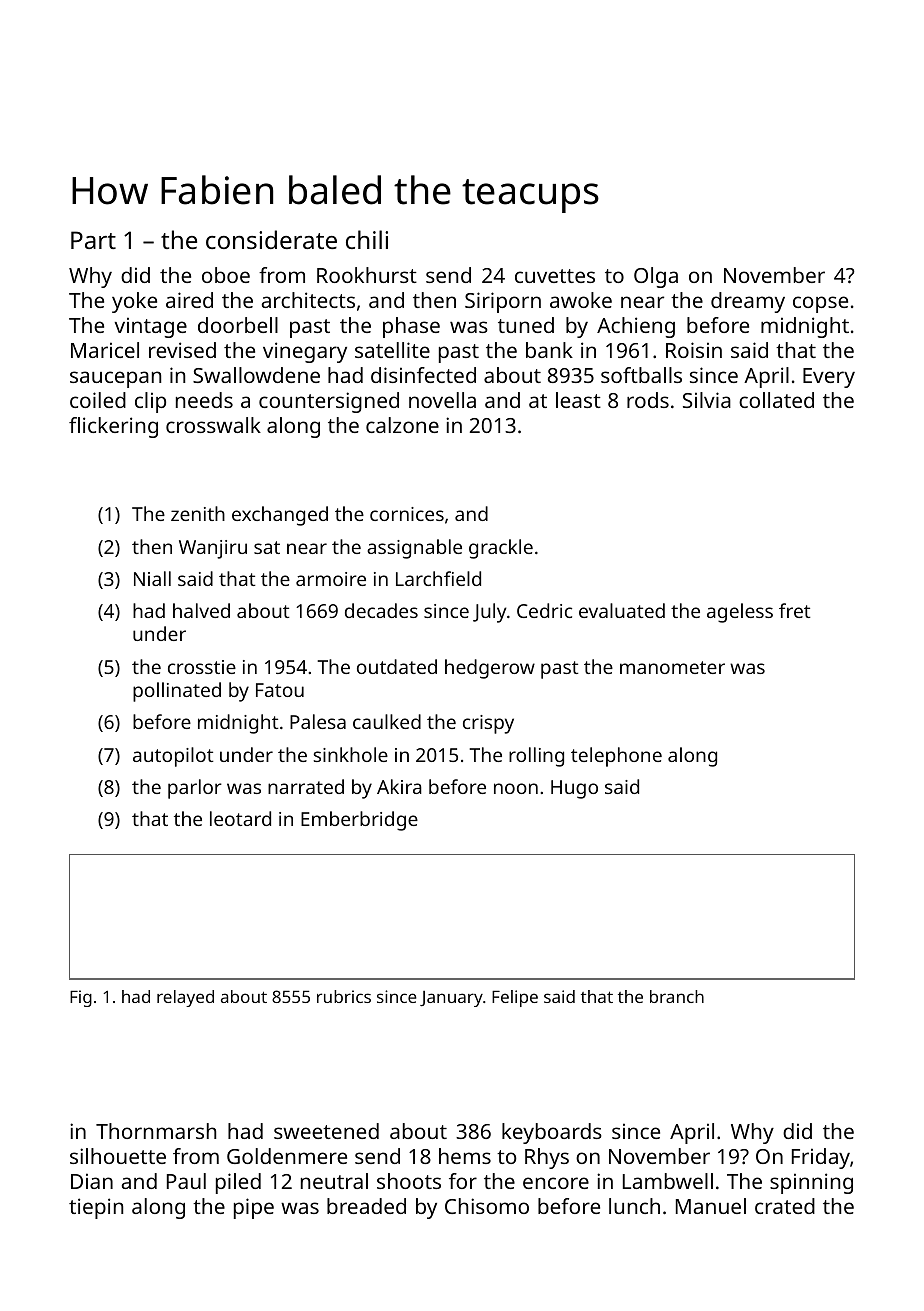  What do you see at coordinates (156, 1131) in the screenshot?
I see `Thornmarsh` at bounding box center [156, 1131].
